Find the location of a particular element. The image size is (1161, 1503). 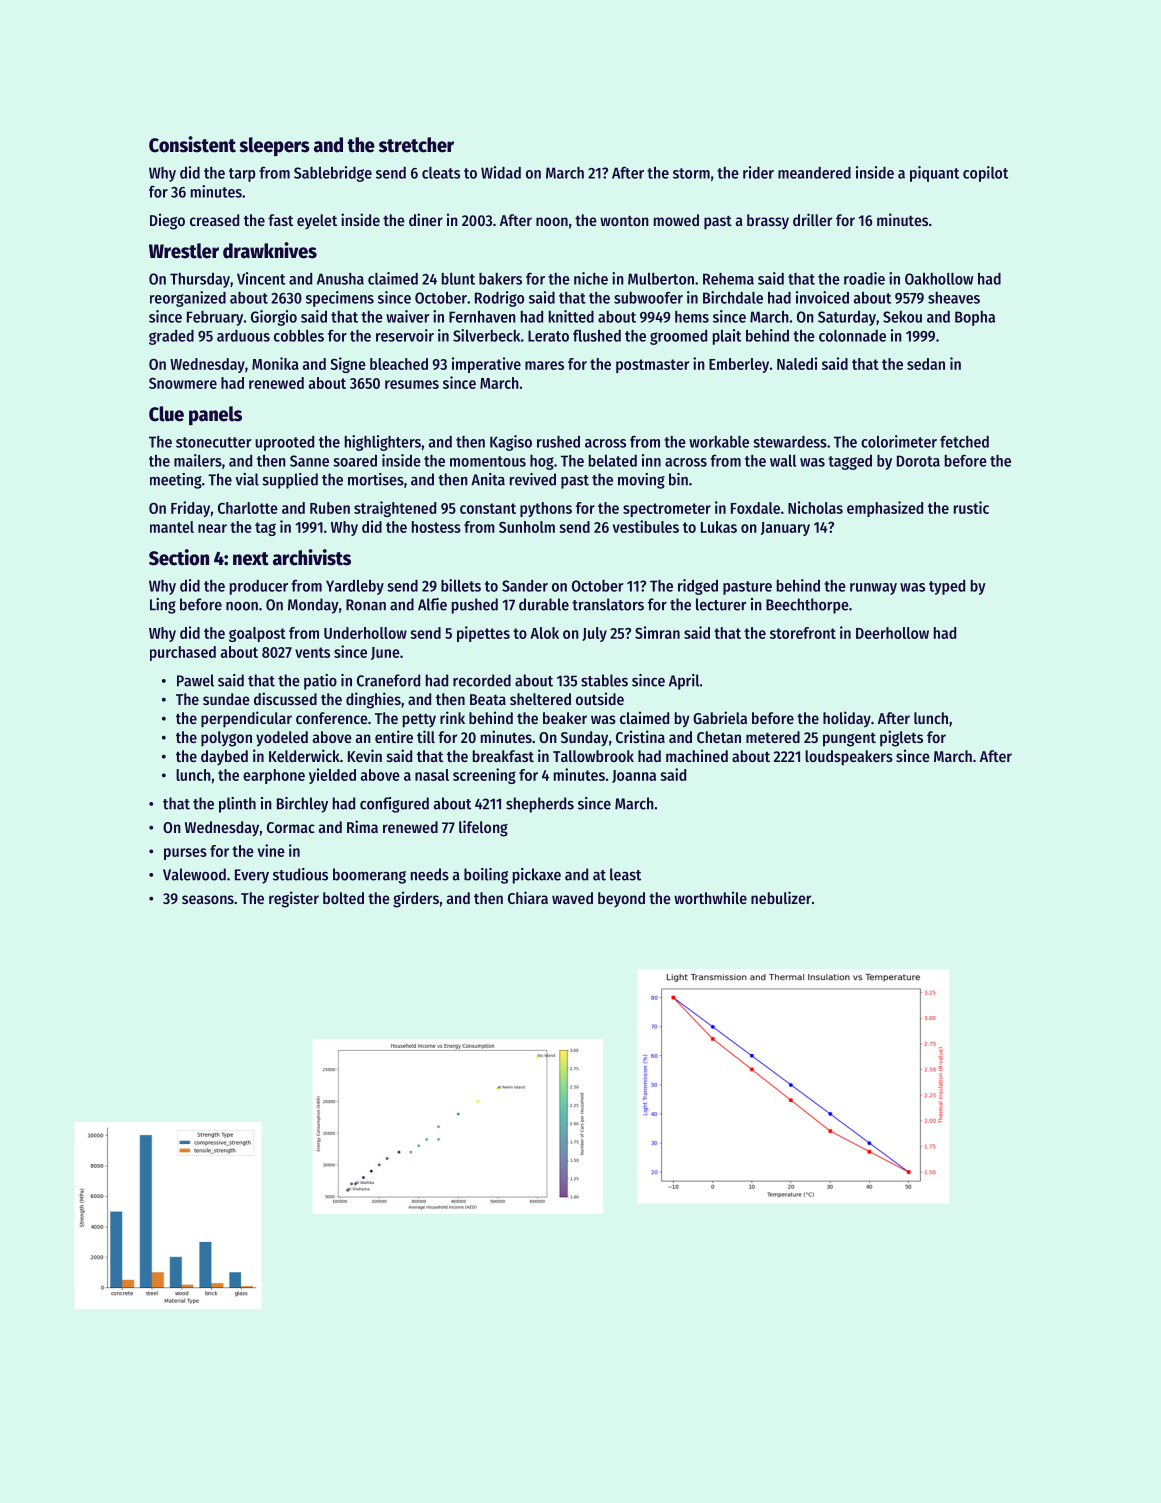

Vincent is located at coordinates (261, 278).
